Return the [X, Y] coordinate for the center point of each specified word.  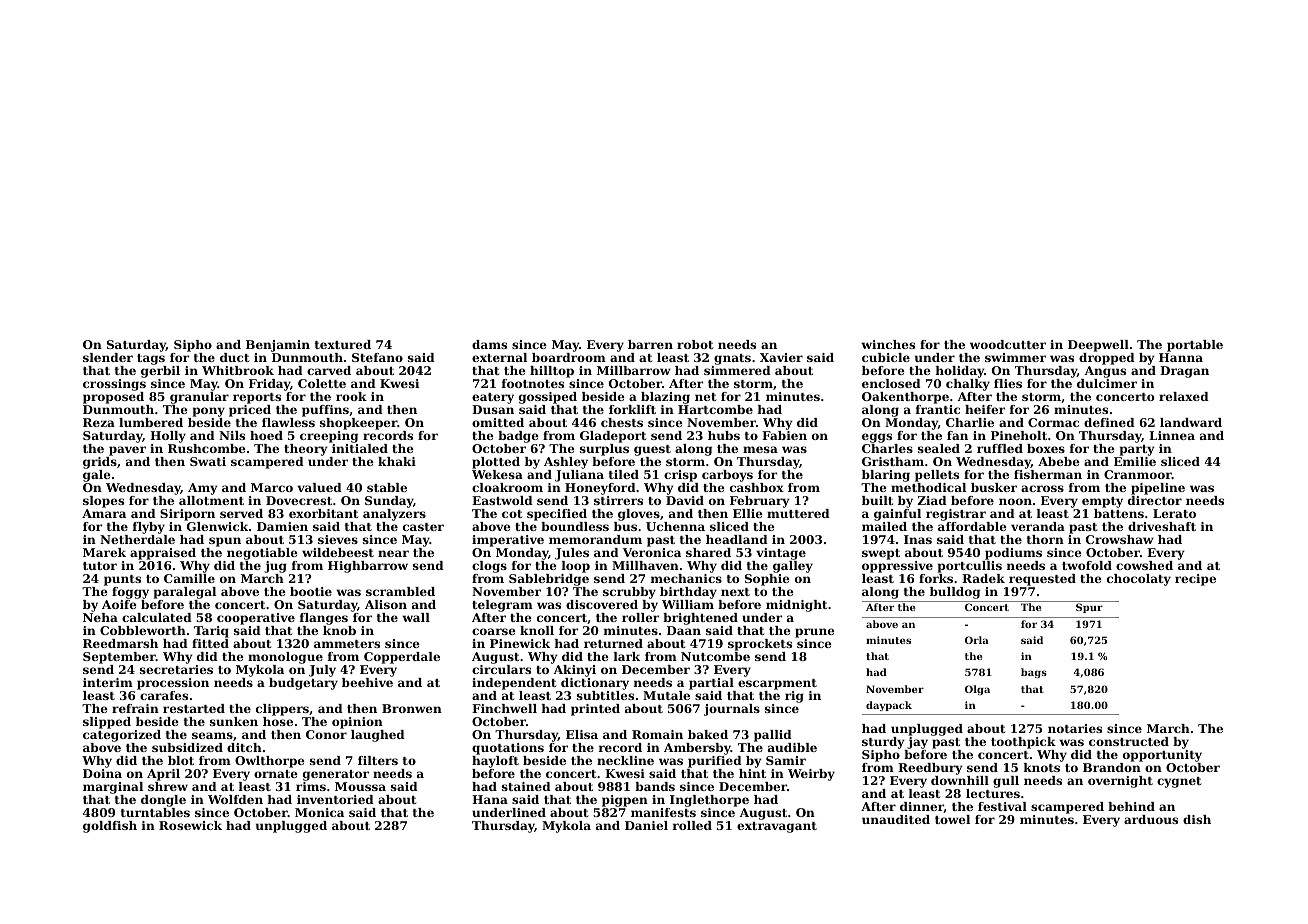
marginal [113, 788]
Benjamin [278, 346]
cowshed [1144, 565]
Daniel [646, 825]
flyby [149, 528]
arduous [1151, 819]
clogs [489, 567]
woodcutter [1008, 344]
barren [650, 344]
